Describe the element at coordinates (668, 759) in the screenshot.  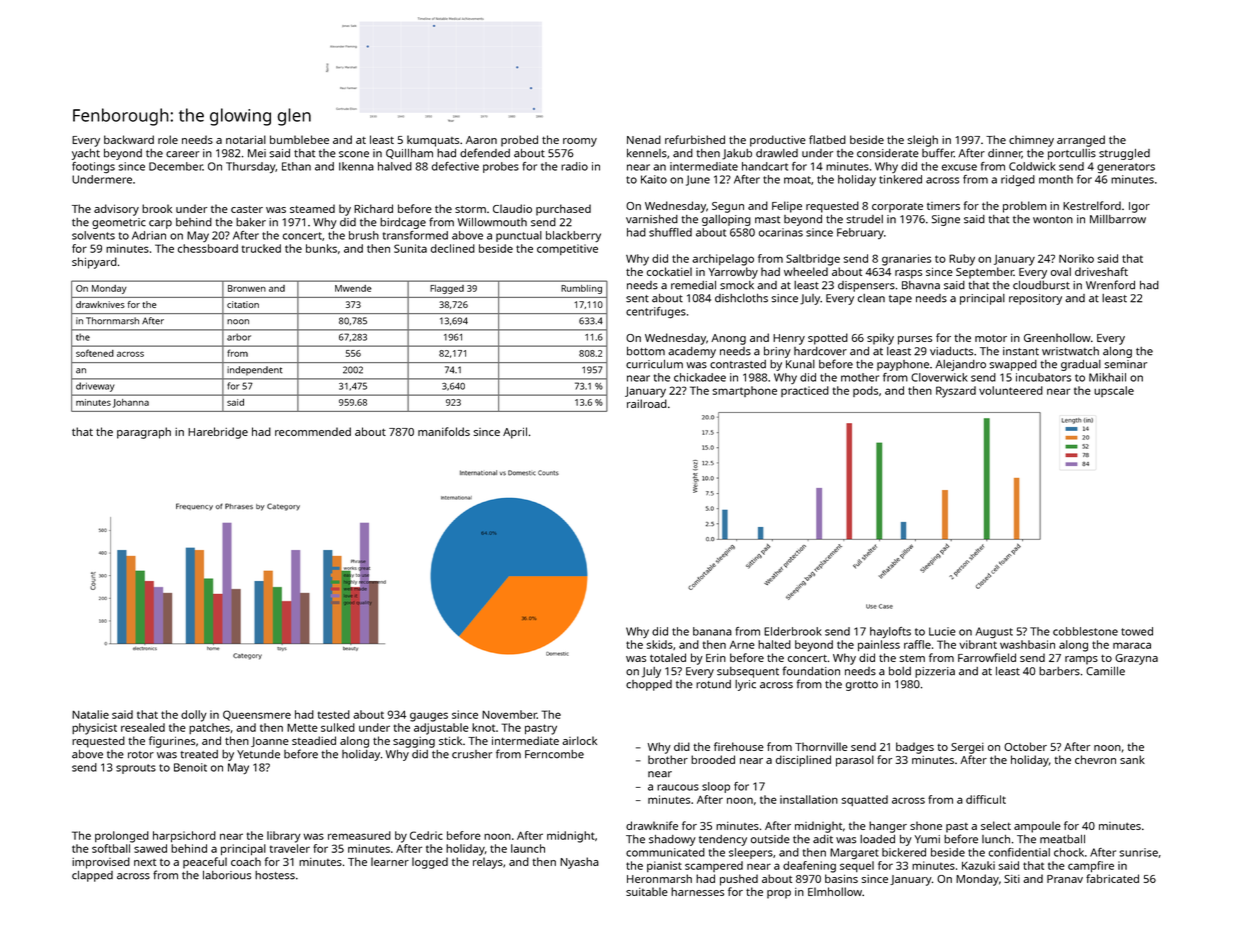
I see `brother` at that location.
